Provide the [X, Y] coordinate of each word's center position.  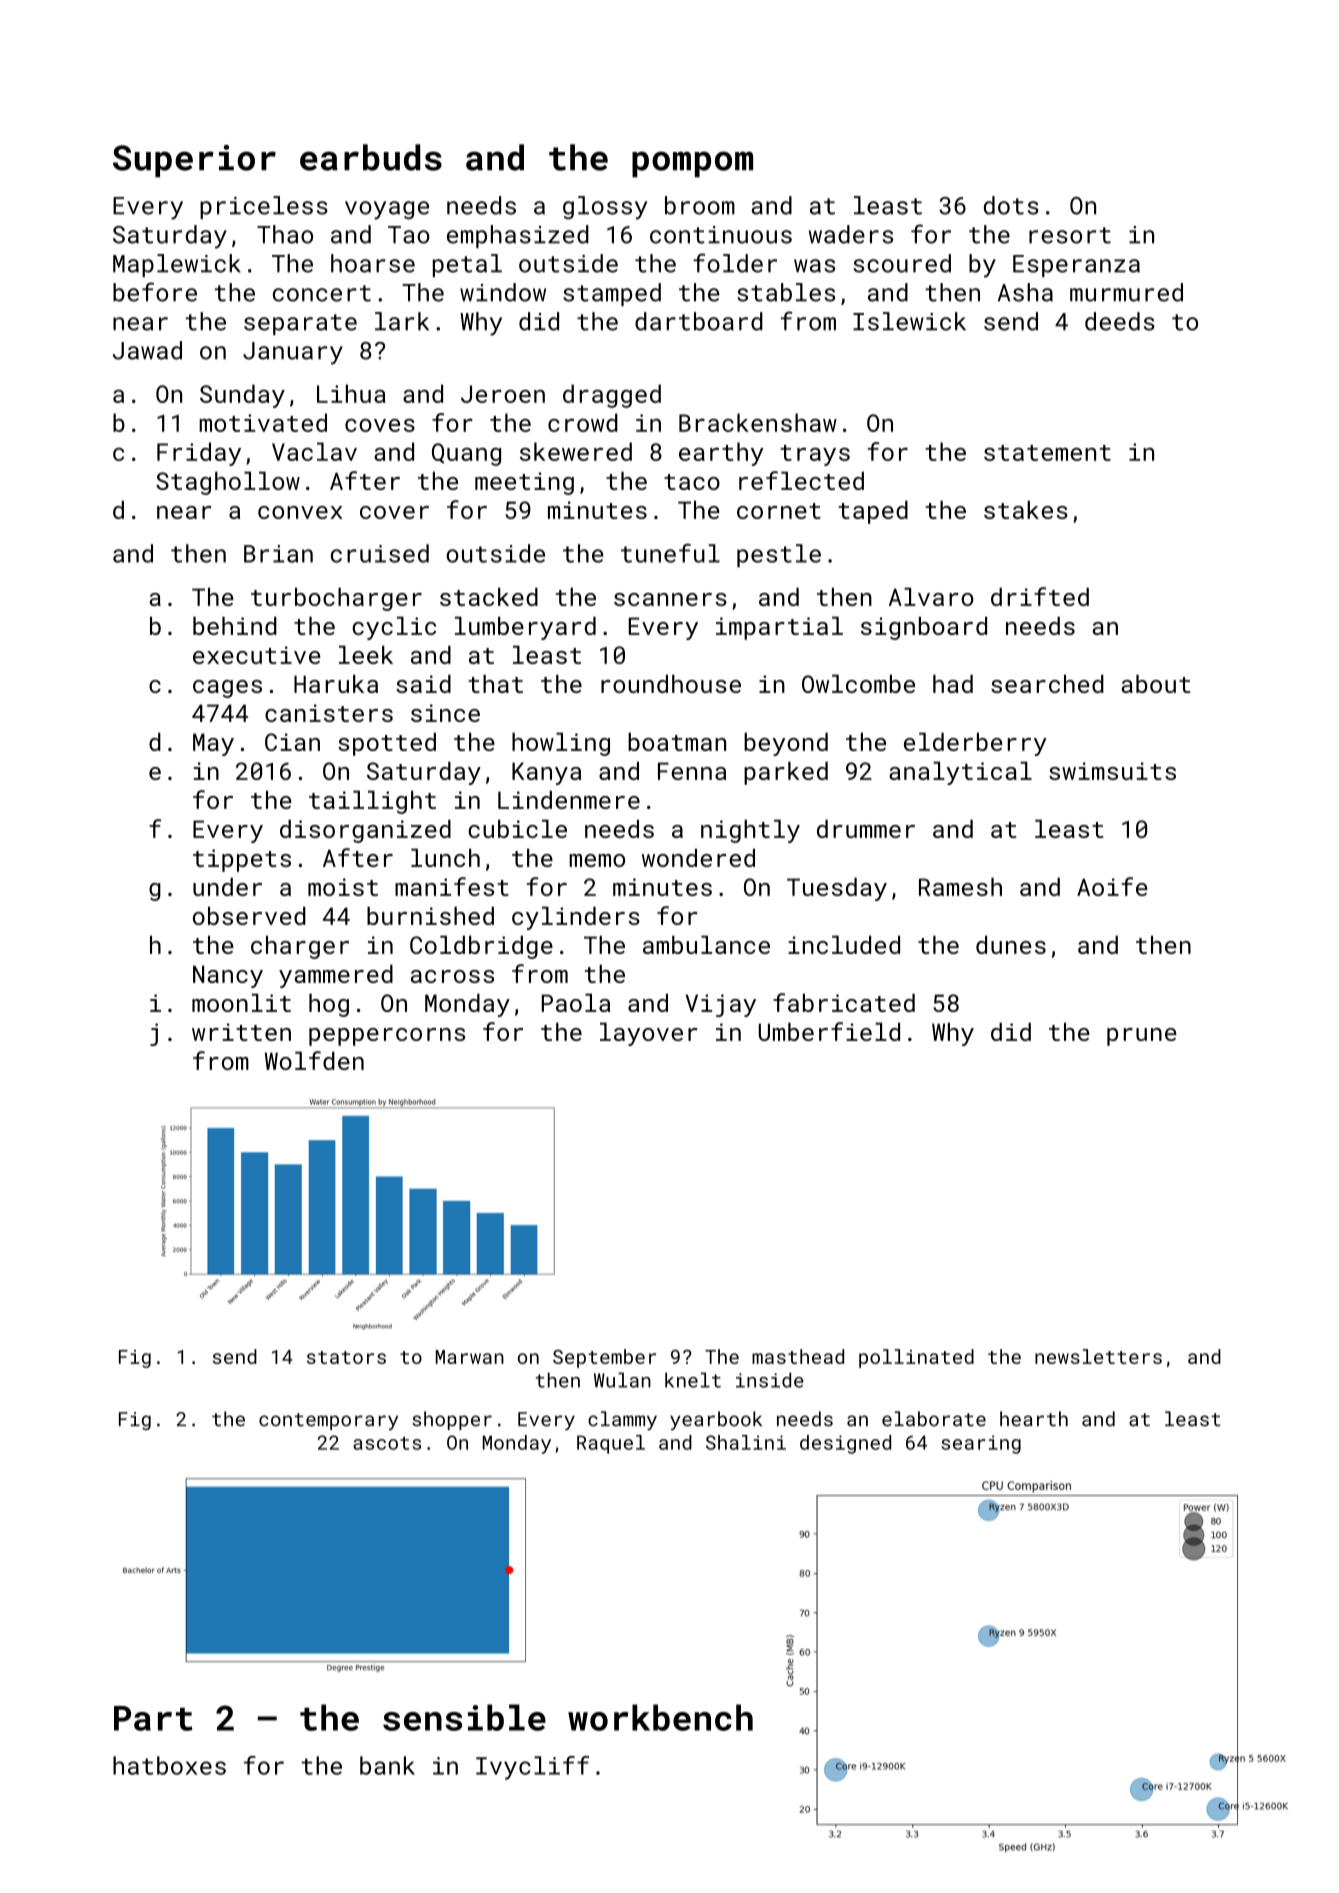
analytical [960, 773]
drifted [1040, 596]
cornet [779, 511]
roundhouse [671, 683]
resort [1070, 235]
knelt [693, 1380]
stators [346, 1357]
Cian [292, 742]
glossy [605, 208]
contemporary [328, 1422]
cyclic [394, 628]
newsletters [1098, 1356]
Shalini [746, 1442]
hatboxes [169, 1765]
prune [1142, 1037]
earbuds [371, 157]
